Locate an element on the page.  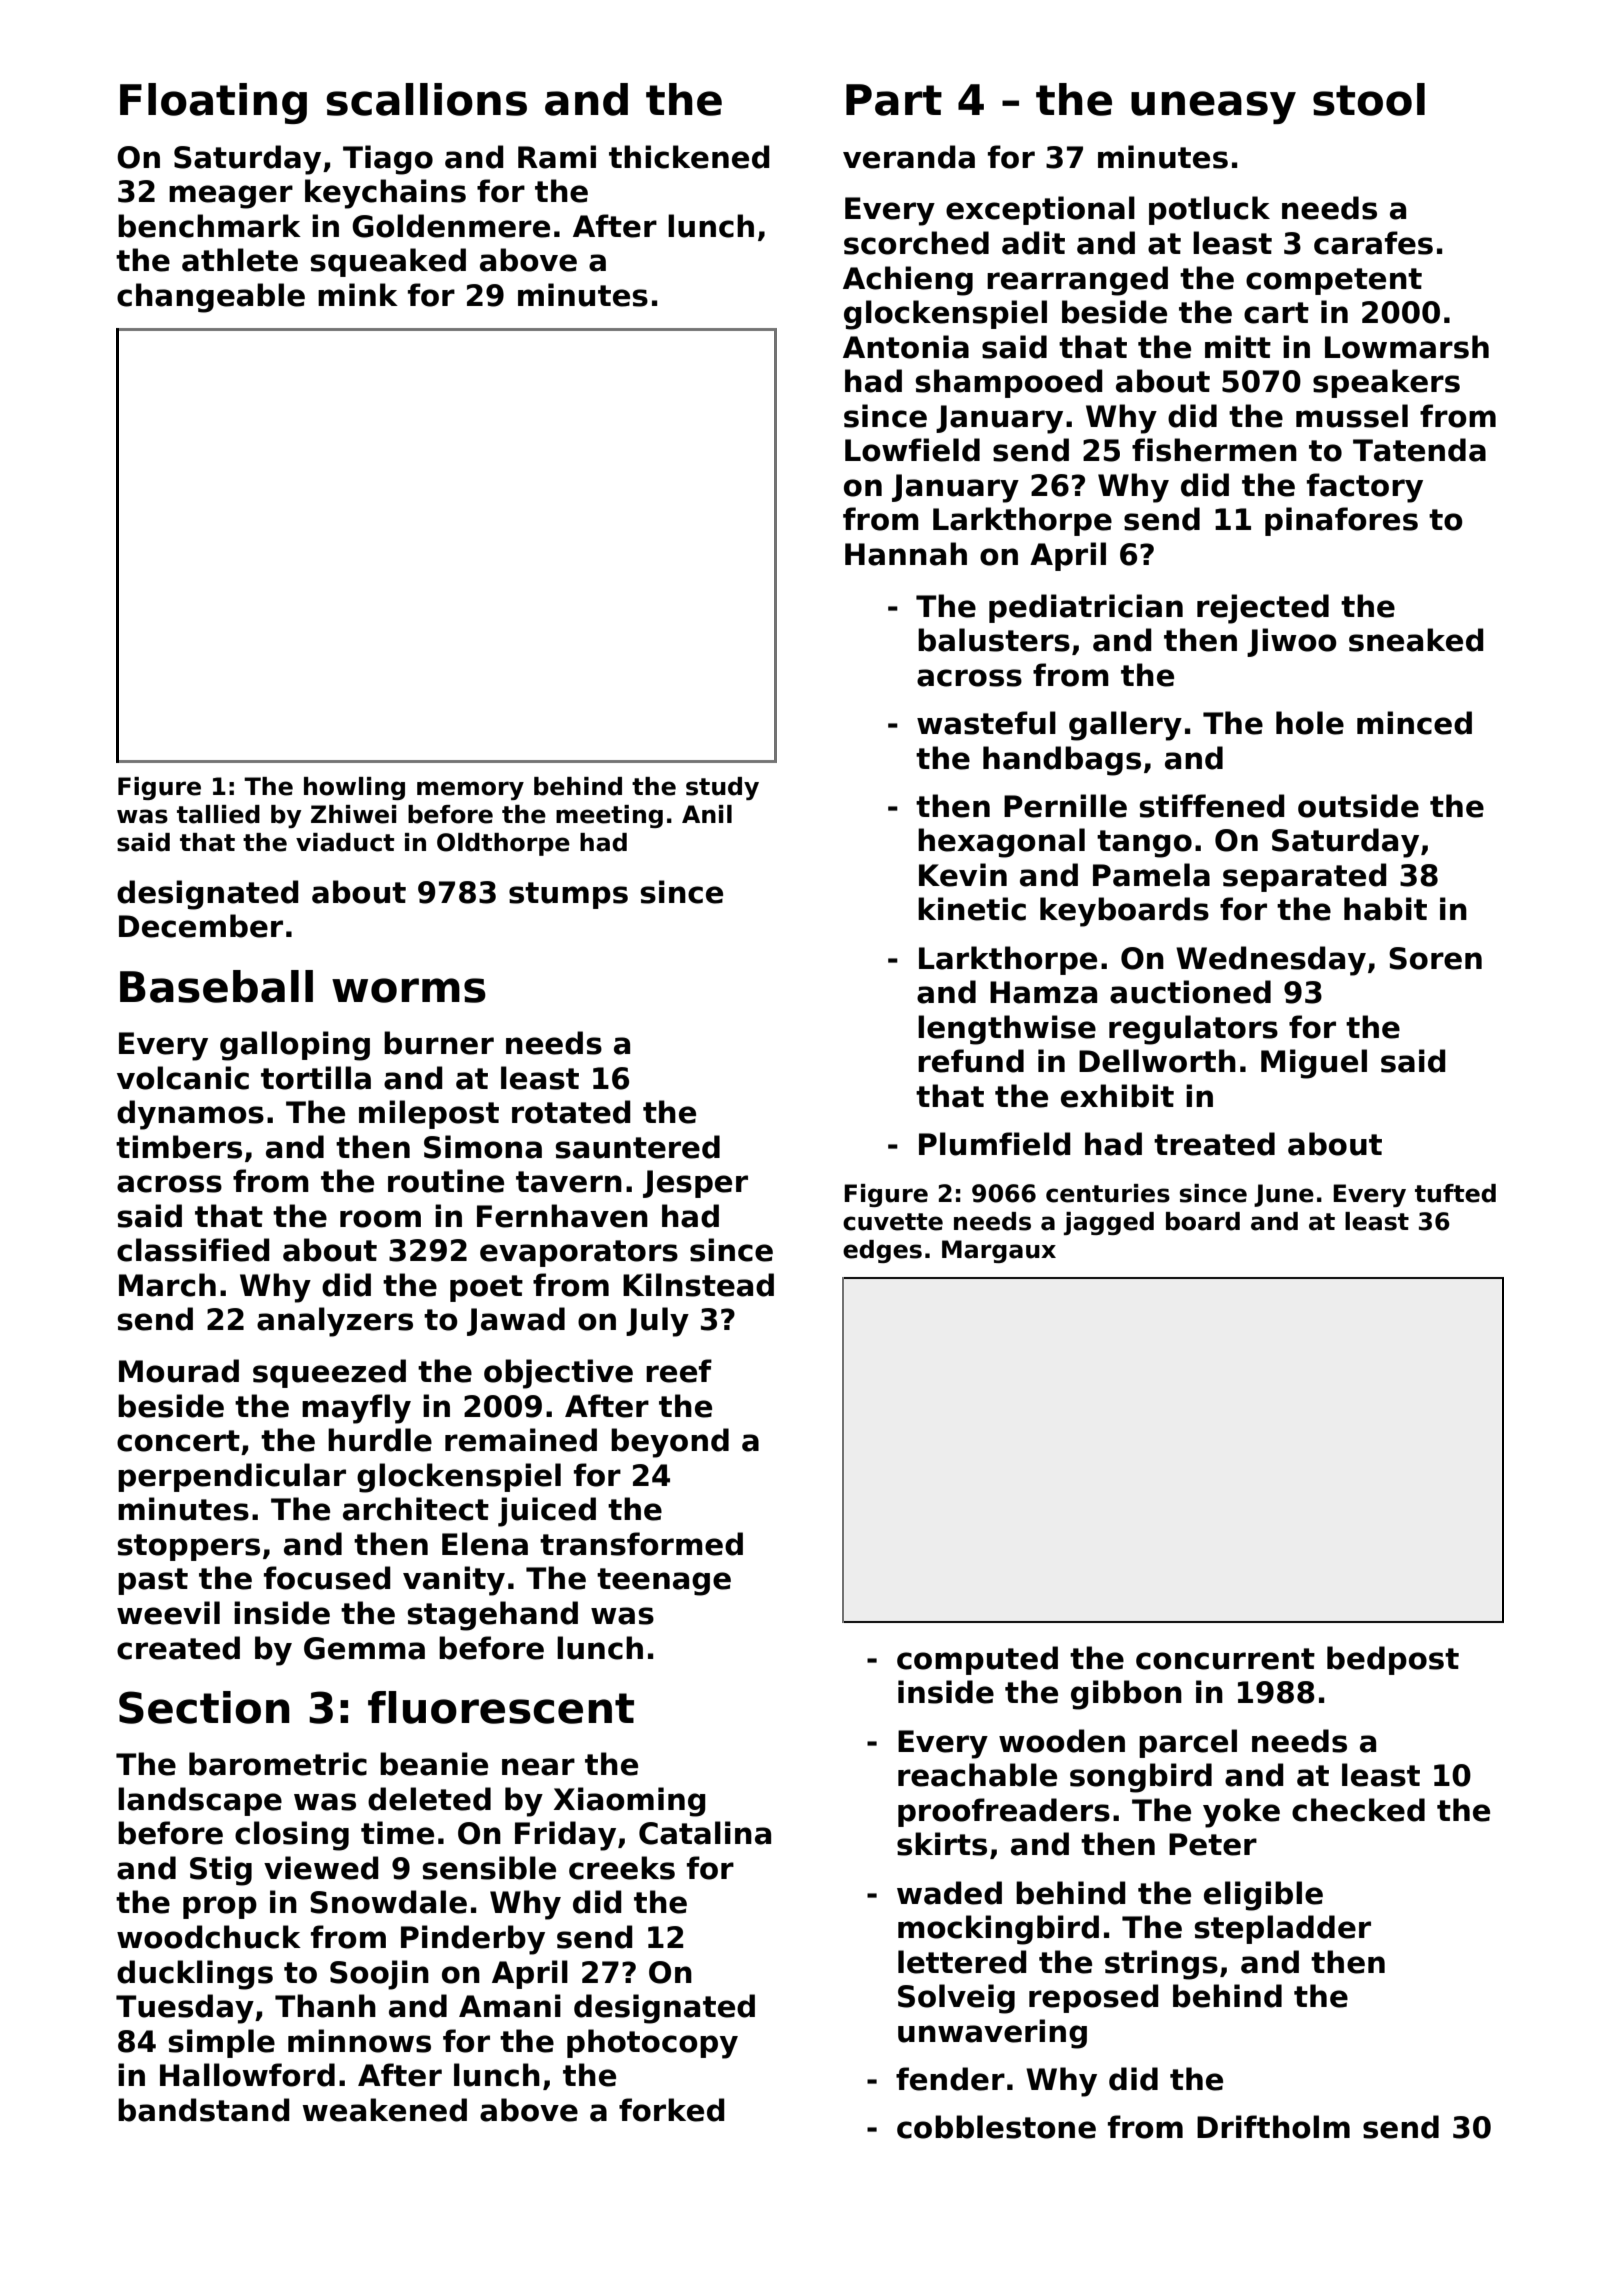
forked is located at coordinates (672, 2110).
